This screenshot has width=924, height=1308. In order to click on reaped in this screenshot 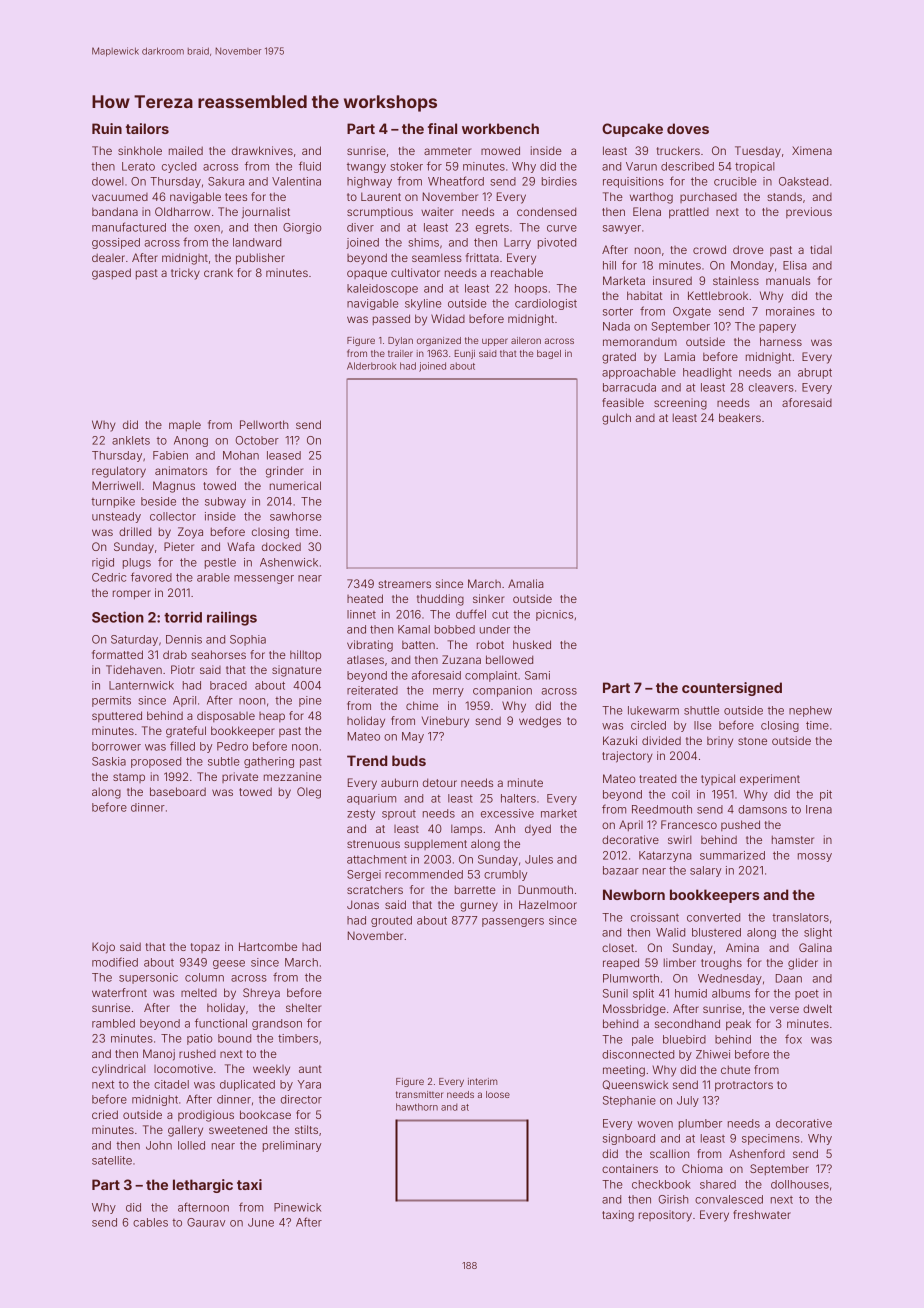, I will do `click(621, 964)`.
